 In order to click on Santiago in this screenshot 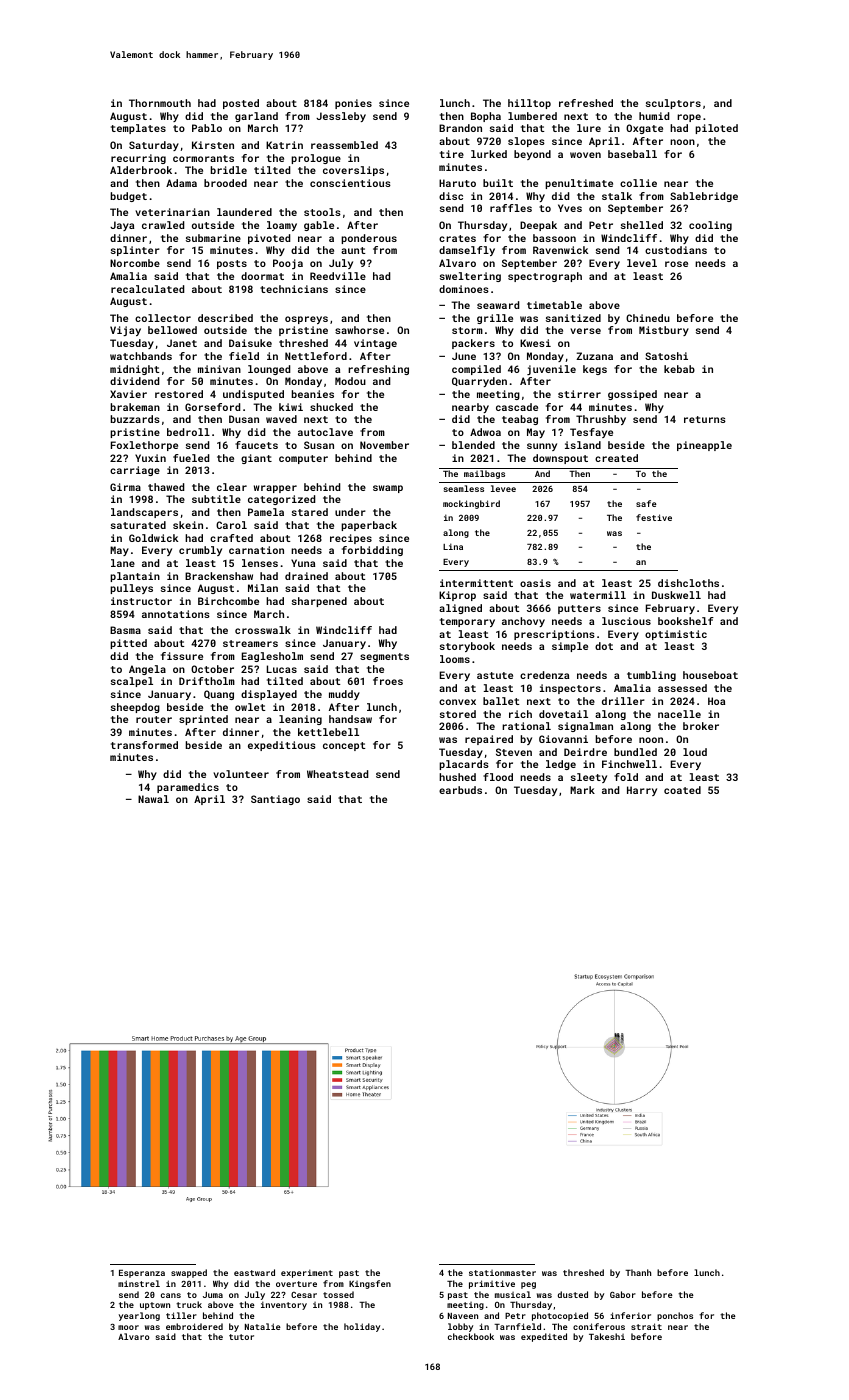, I will do `click(275, 800)`.
